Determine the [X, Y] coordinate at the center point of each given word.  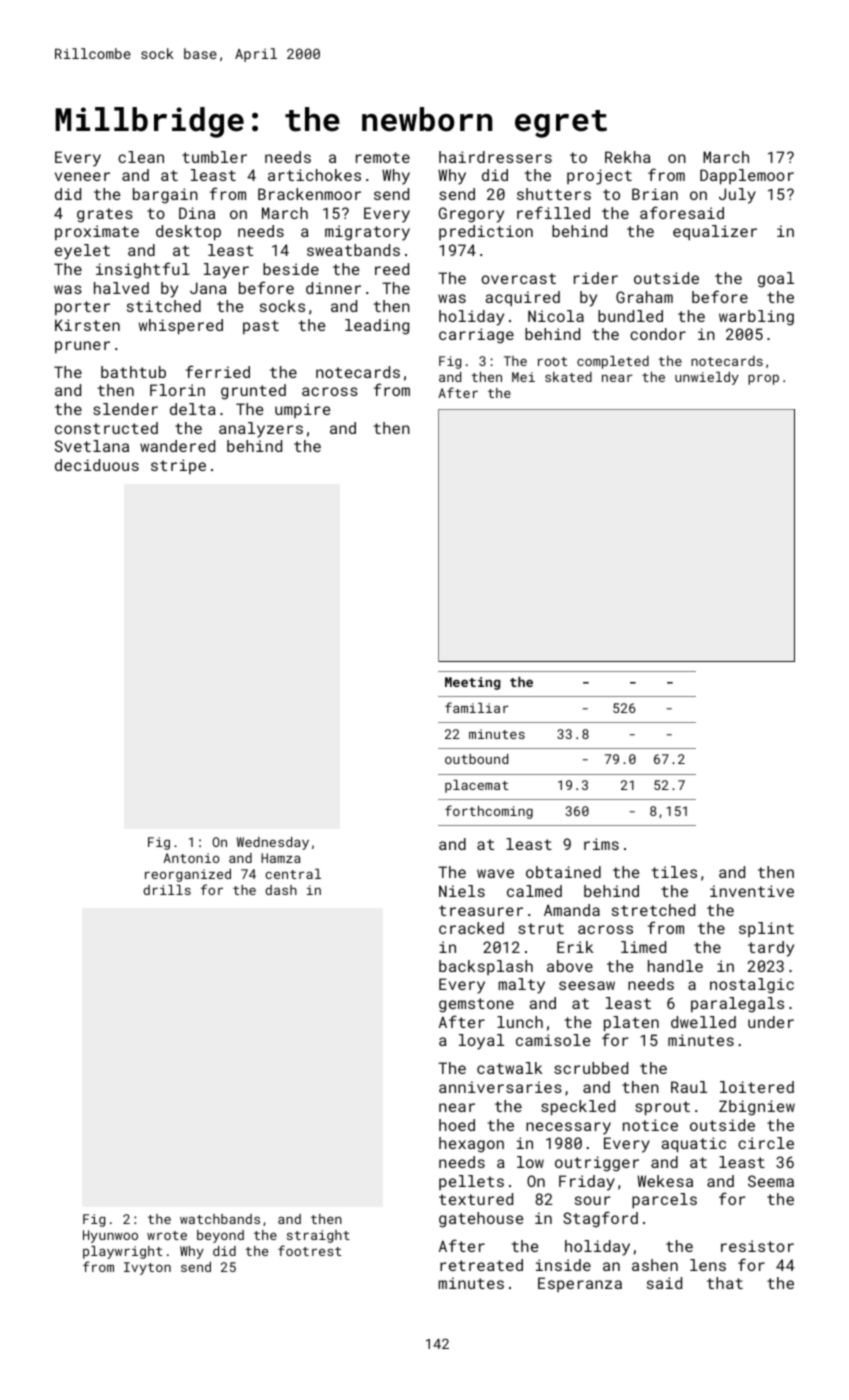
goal [776, 280]
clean [141, 157]
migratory [367, 233]
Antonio [191, 858]
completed [613, 362]
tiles [674, 872]
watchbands [220, 1219]
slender [125, 409]
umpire [302, 410]
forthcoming [489, 812]
